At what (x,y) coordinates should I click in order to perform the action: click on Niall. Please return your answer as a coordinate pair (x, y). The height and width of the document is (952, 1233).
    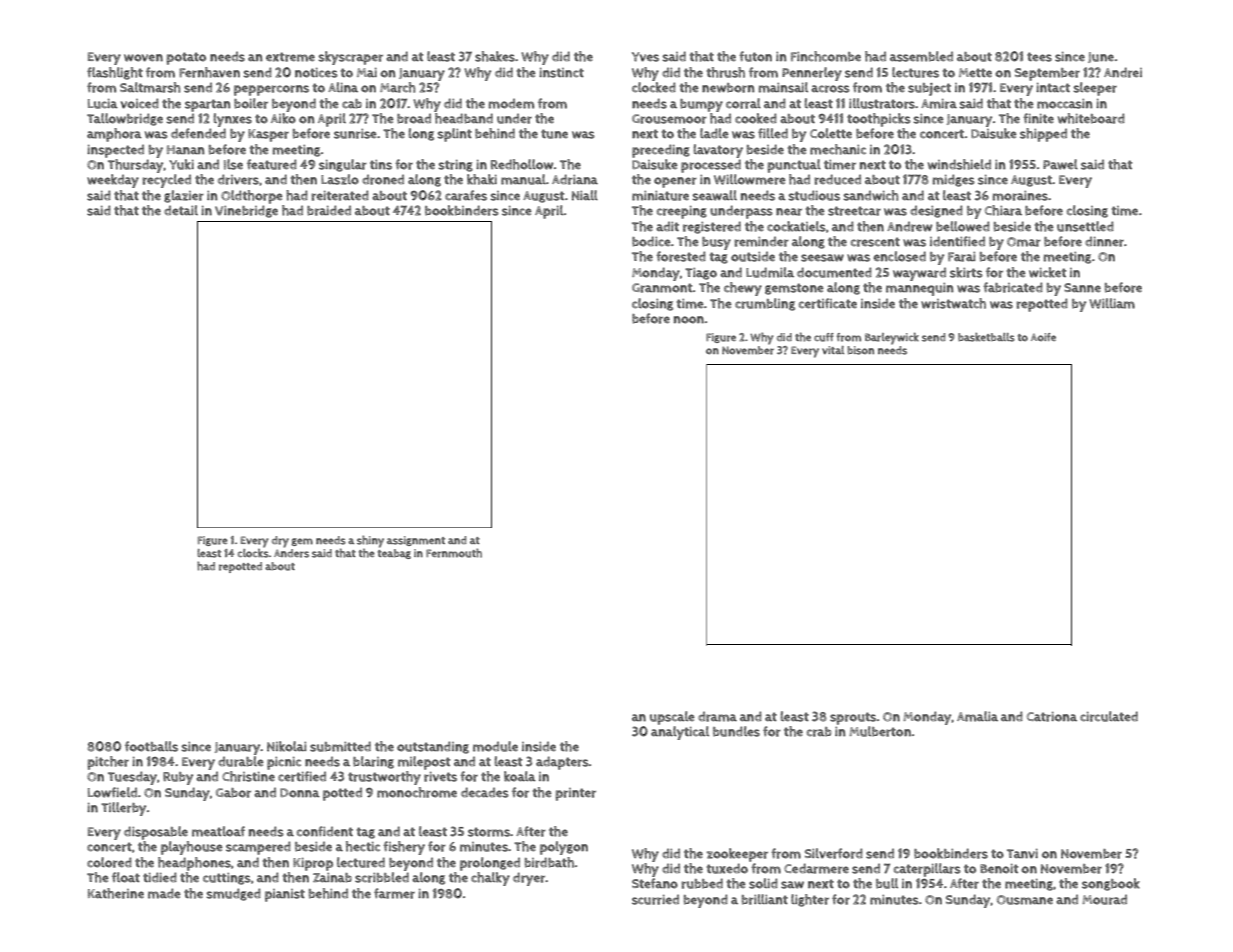
    Looking at the image, I should click on (585, 195).
